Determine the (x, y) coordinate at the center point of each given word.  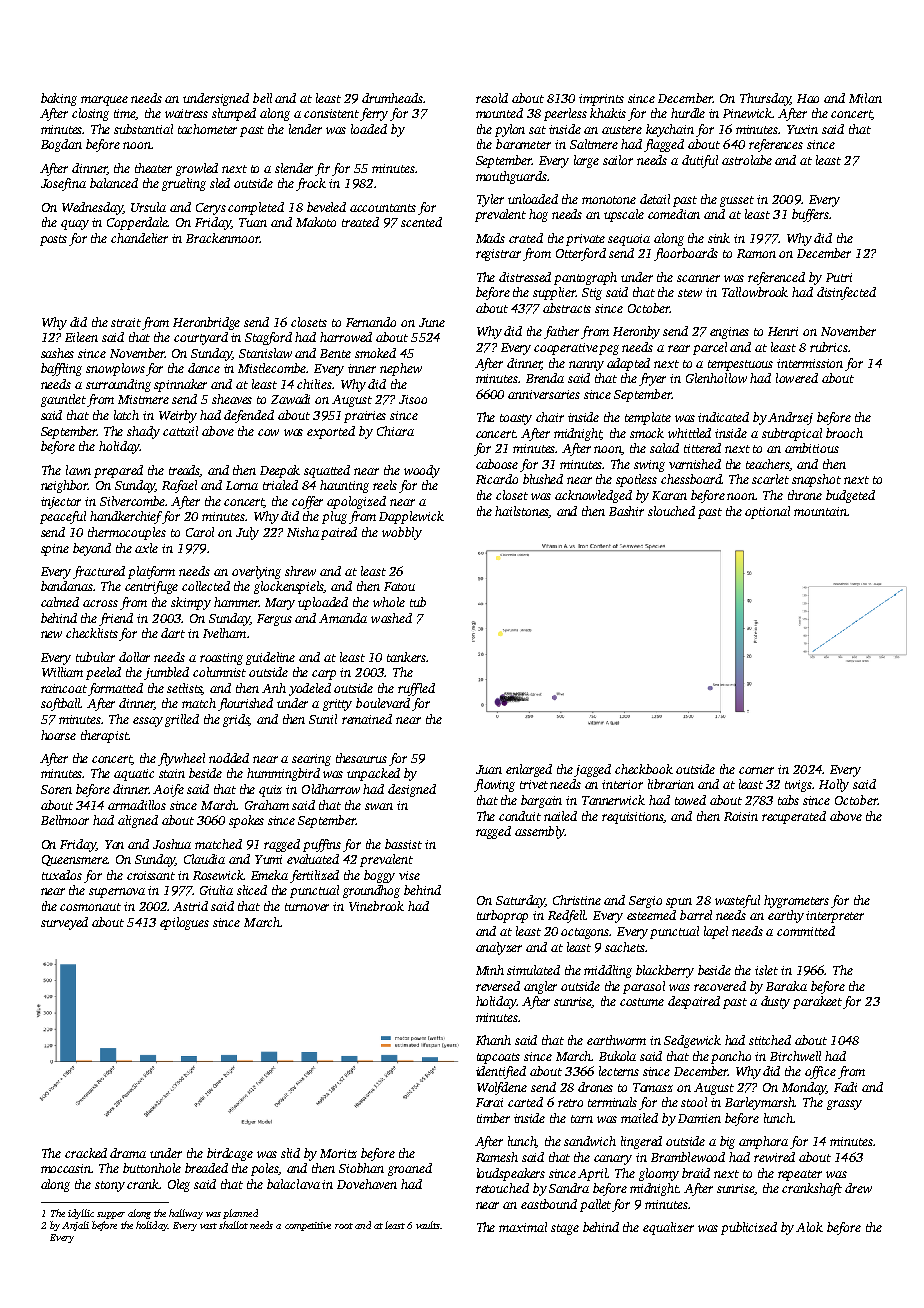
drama (128, 1153)
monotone (609, 200)
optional (767, 512)
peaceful (63, 517)
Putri (839, 277)
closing (90, 114)
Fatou (399, 586)
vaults (428, 1225)
